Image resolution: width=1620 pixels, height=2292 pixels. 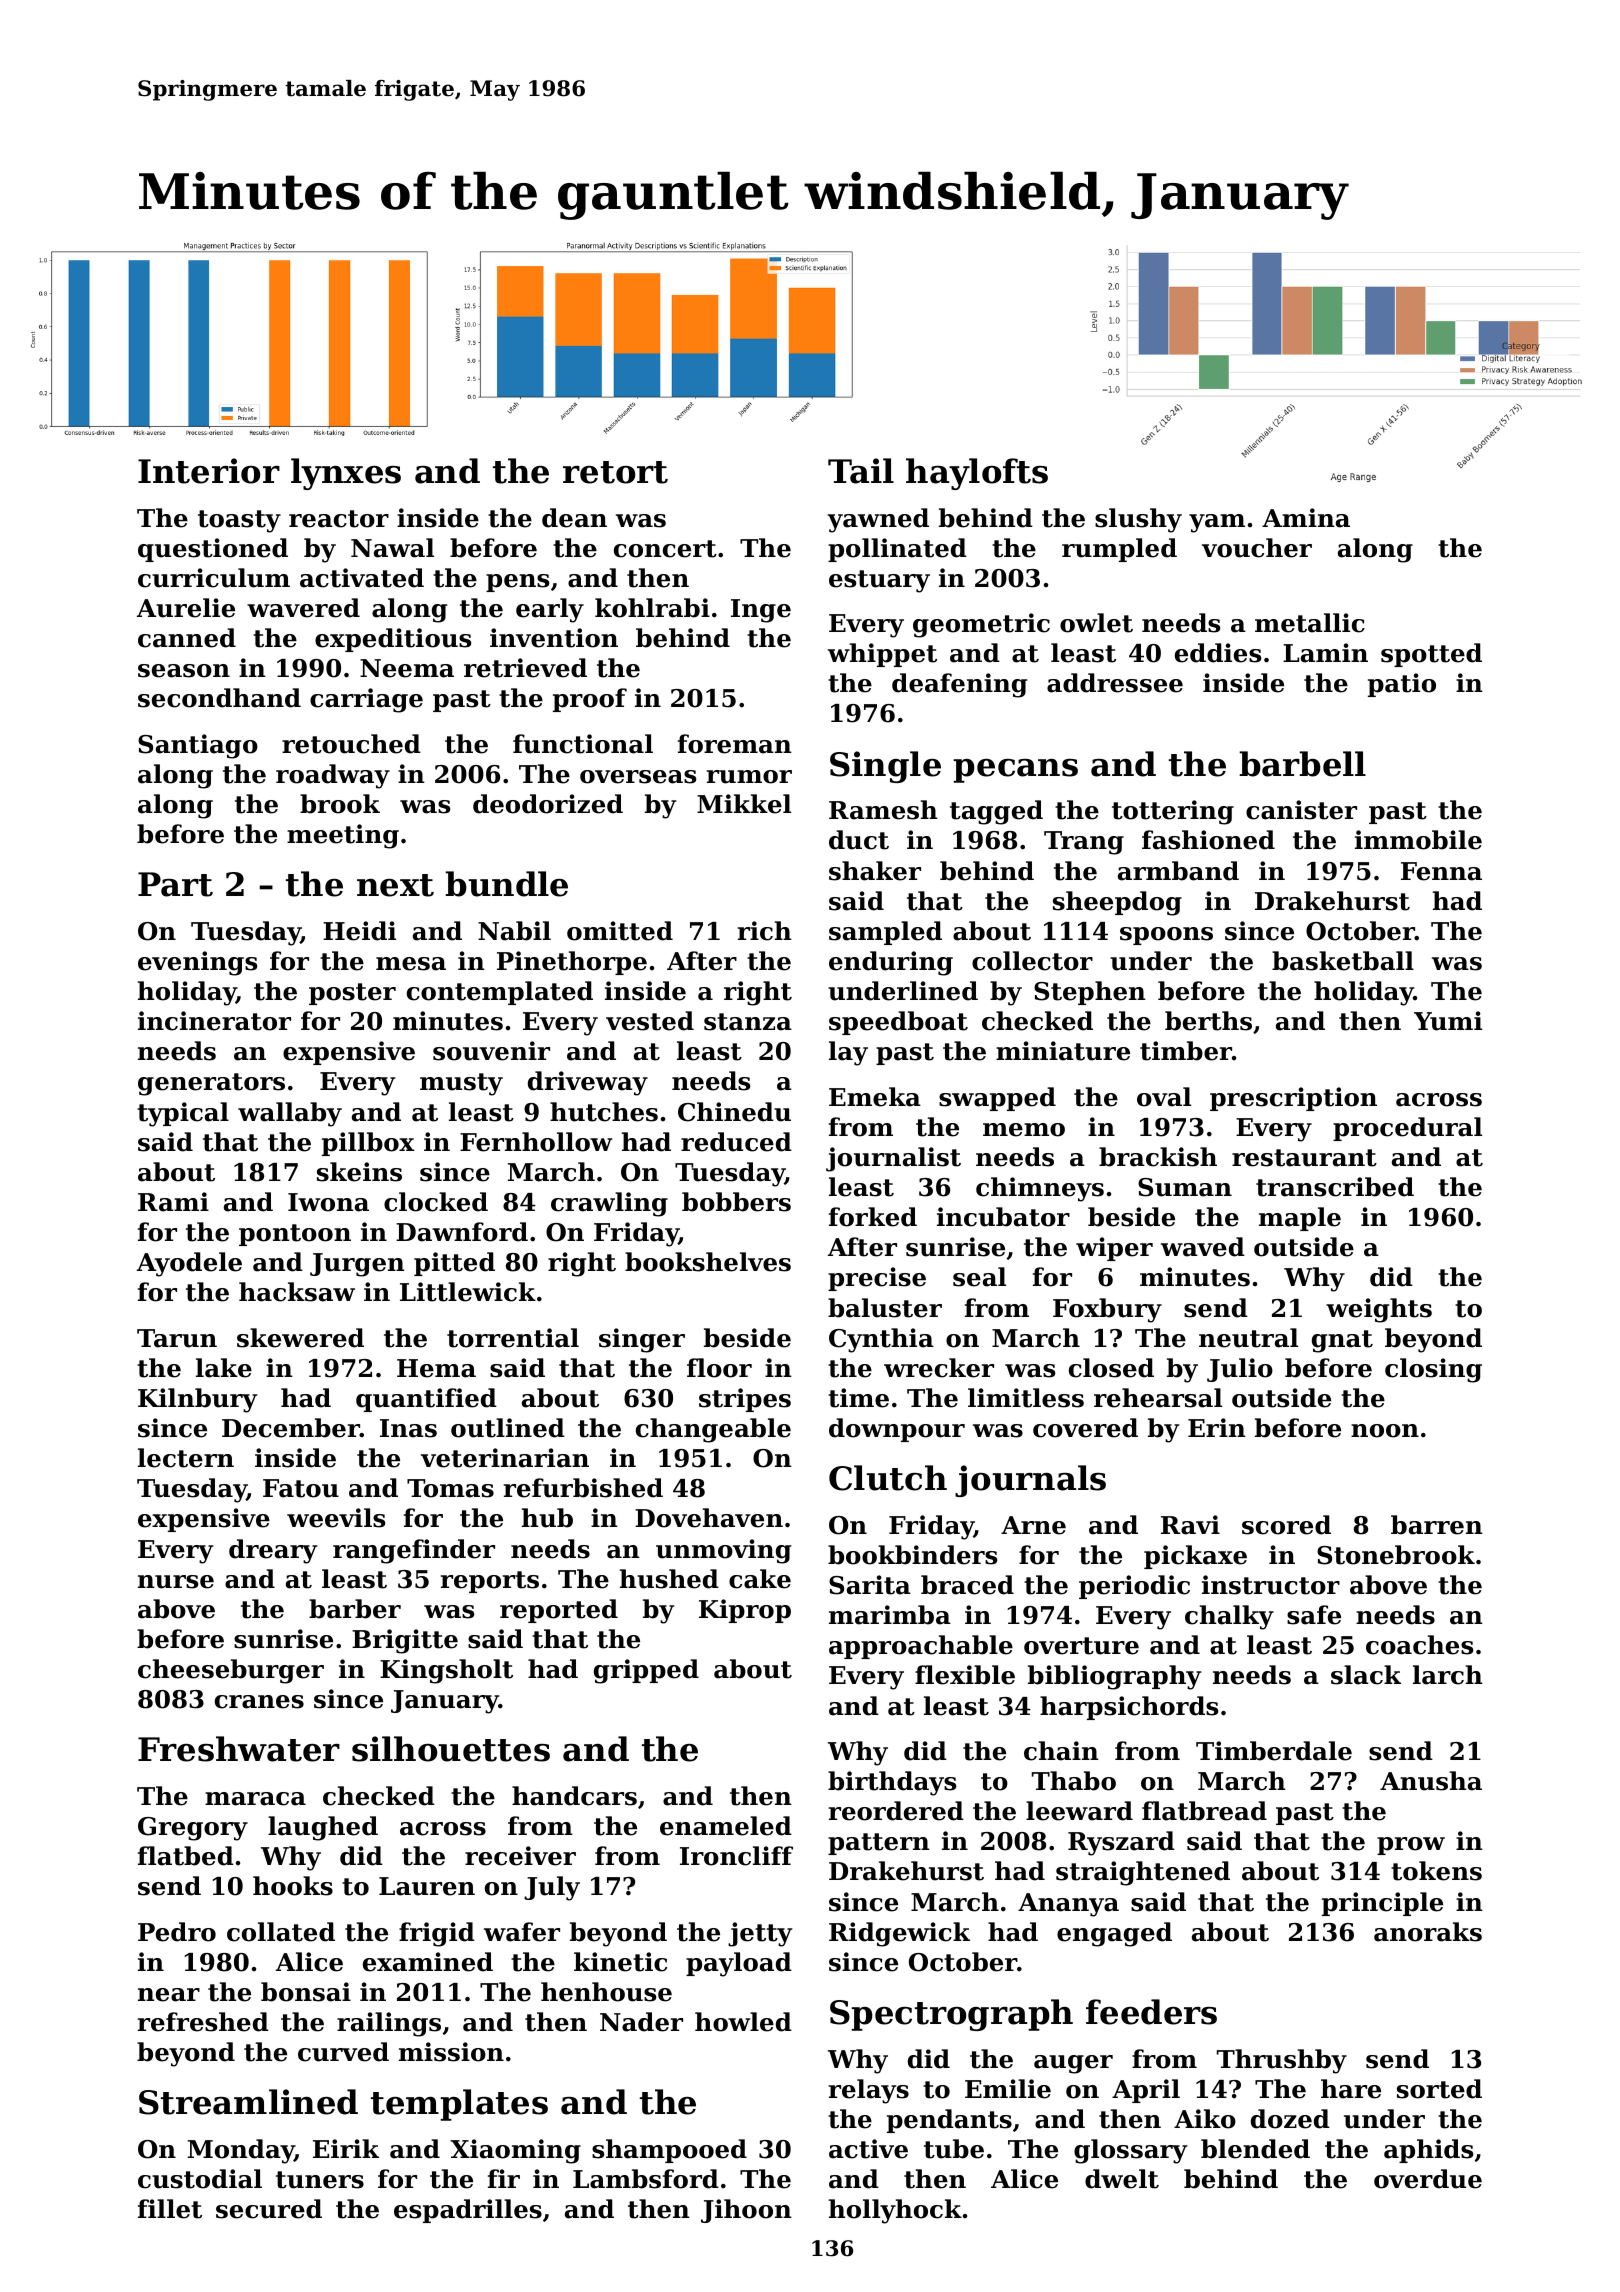 What do you see at coordinates (1117, 903) in the screenshot?
I see `sheepdog` at bounding box center [1117, 903].
